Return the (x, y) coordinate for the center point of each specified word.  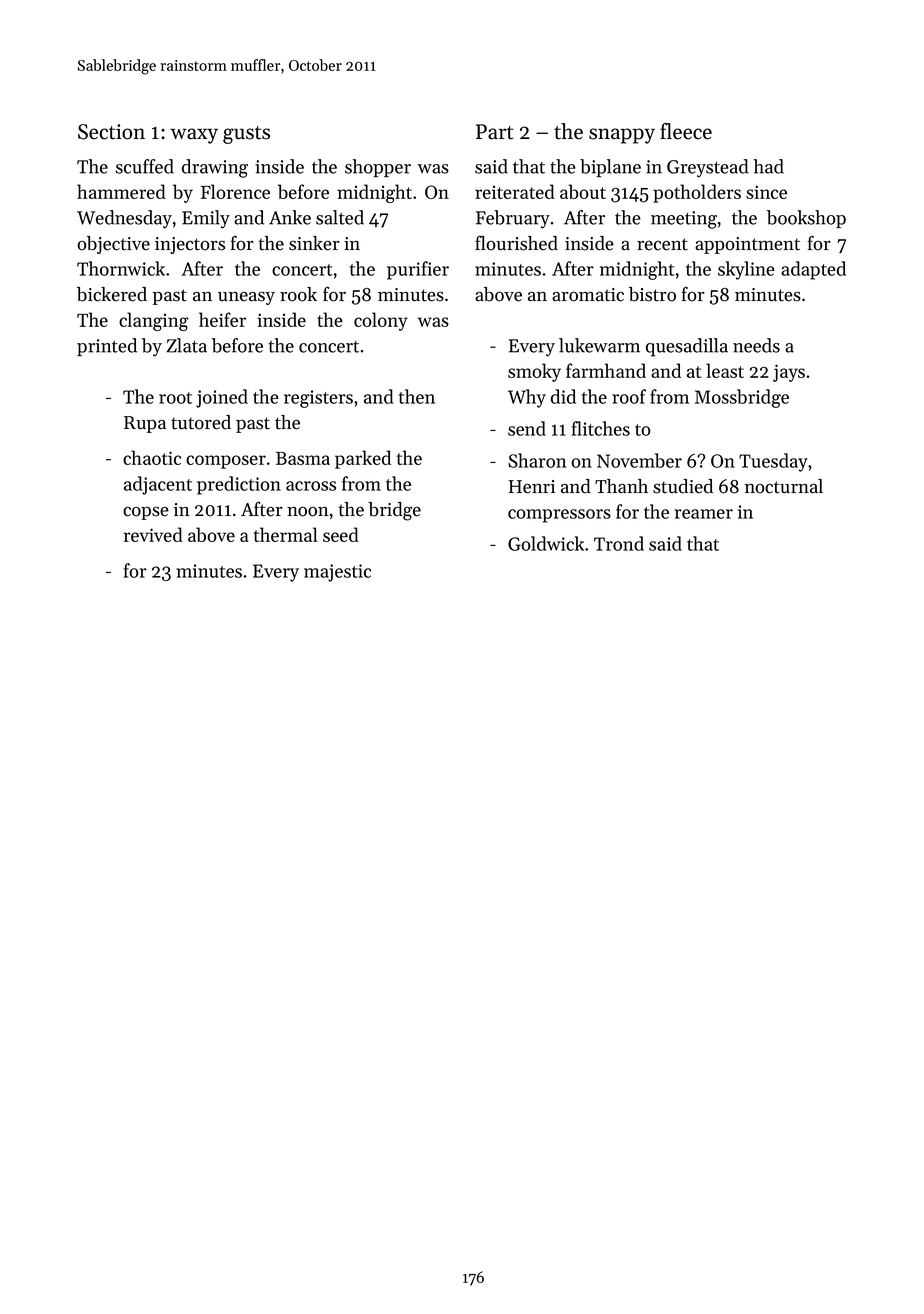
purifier (418, 270)
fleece (686, 131)
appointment (747, 245)
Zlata (186, 345)
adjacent (158, 485)
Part (494, 132)
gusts (246, 135)
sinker (314, 243)
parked (363, 459)
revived (153, 534)
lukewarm (599, 345)
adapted (813, 270)
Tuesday (773, 462)
